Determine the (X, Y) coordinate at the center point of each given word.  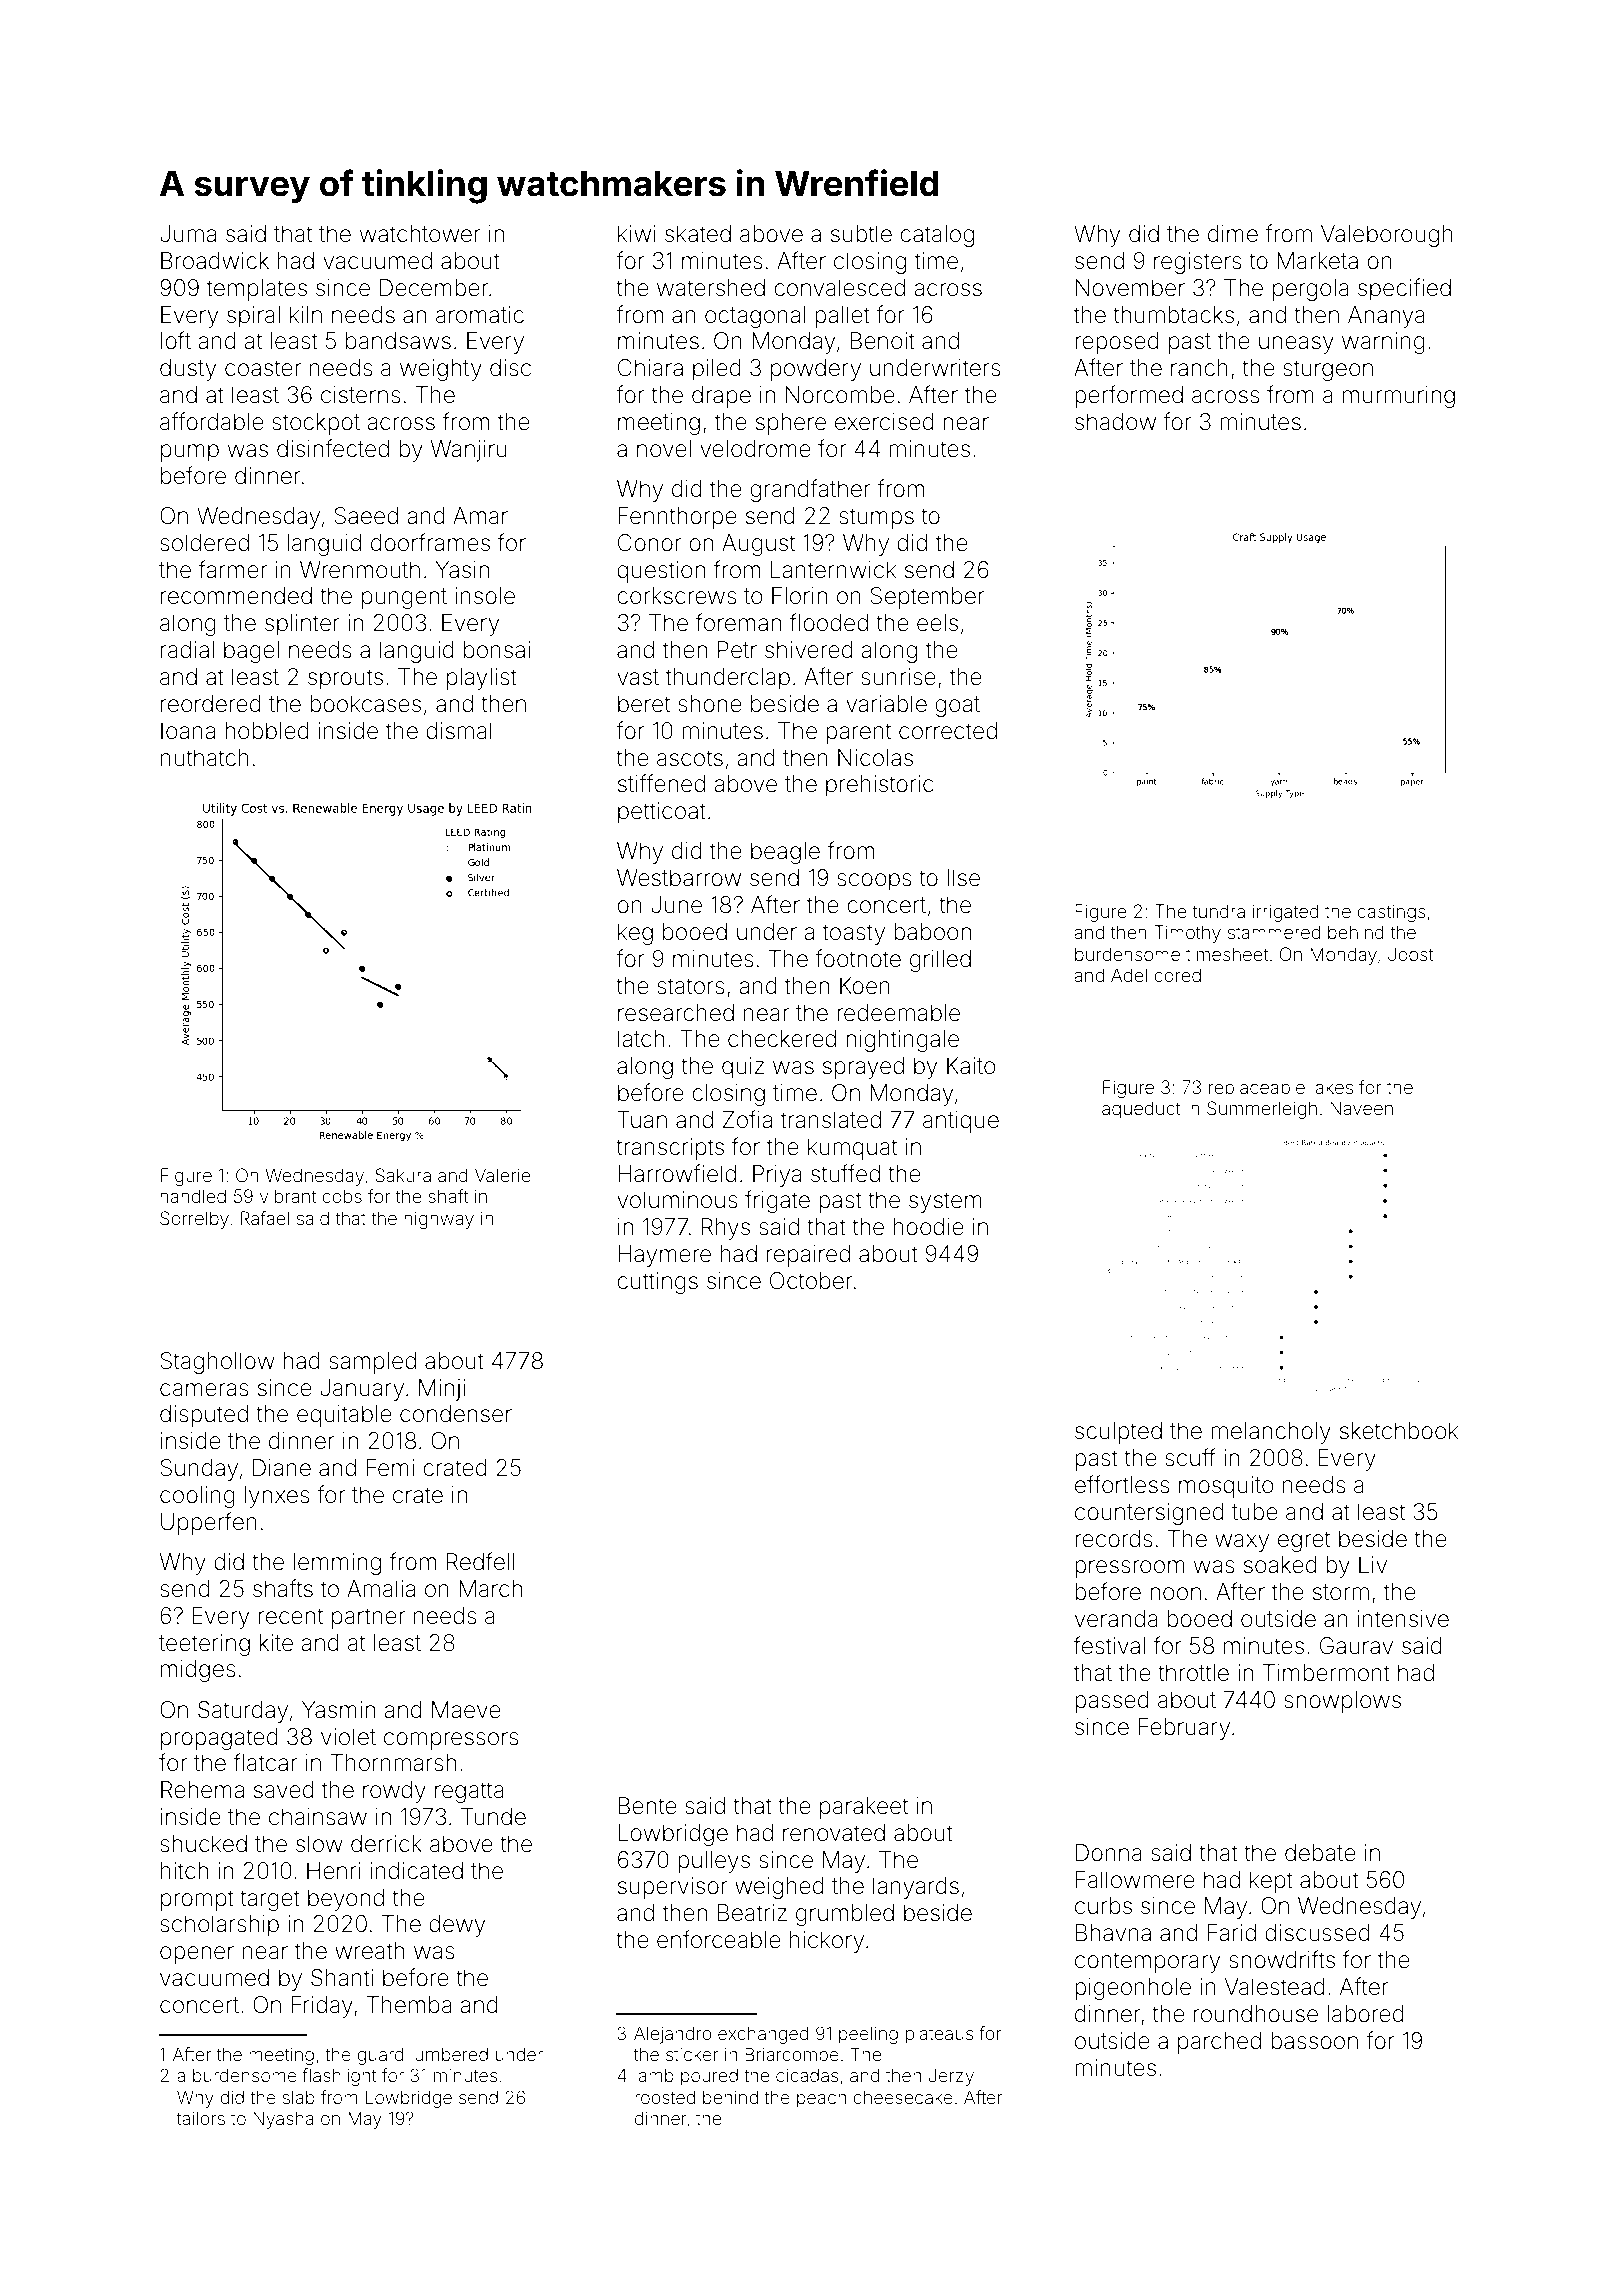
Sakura (403, 1175)
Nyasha (283, 2120)
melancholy (1271, 1433)
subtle (861, 234)
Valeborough (1387, 236)
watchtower (420, 234)
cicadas (807, 2075)
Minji (442, 1390)
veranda (1116, 1619)
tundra (1218, 911)
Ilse (963, 878)
